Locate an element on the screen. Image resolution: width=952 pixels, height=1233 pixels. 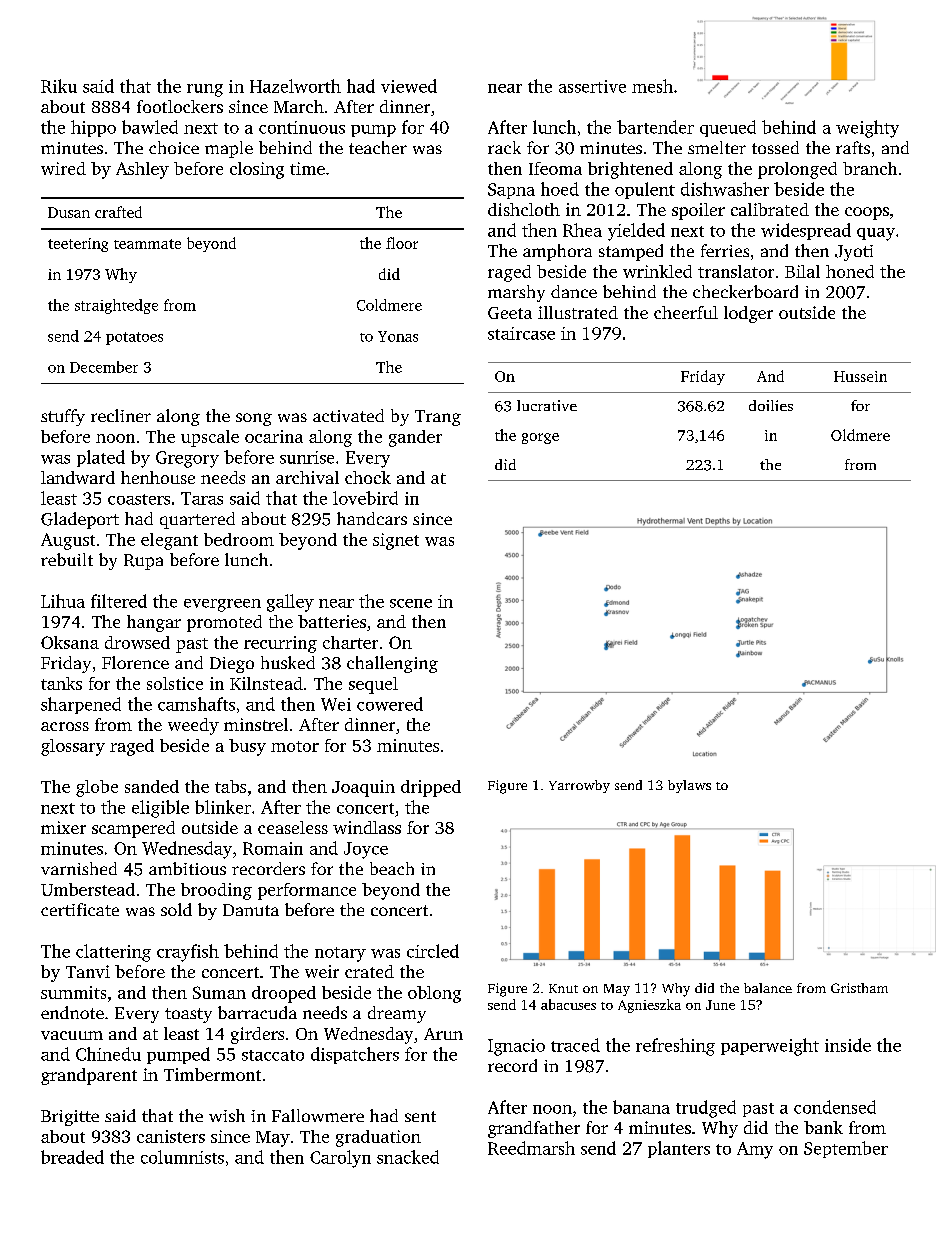
Carolyn is located at coordinates (340, 1159).
